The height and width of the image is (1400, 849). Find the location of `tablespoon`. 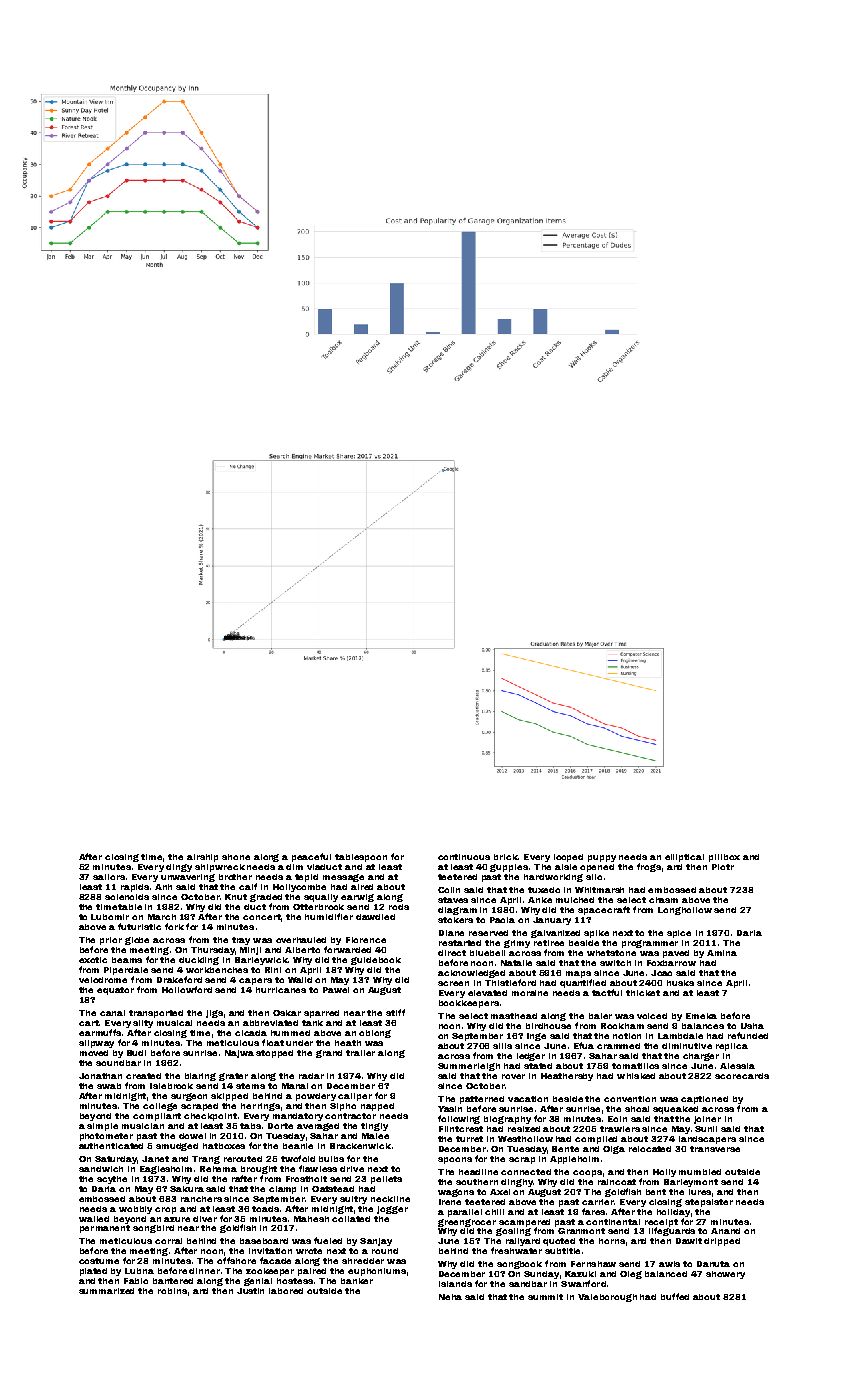

tablespoon is located at coordinates (361, 858).
